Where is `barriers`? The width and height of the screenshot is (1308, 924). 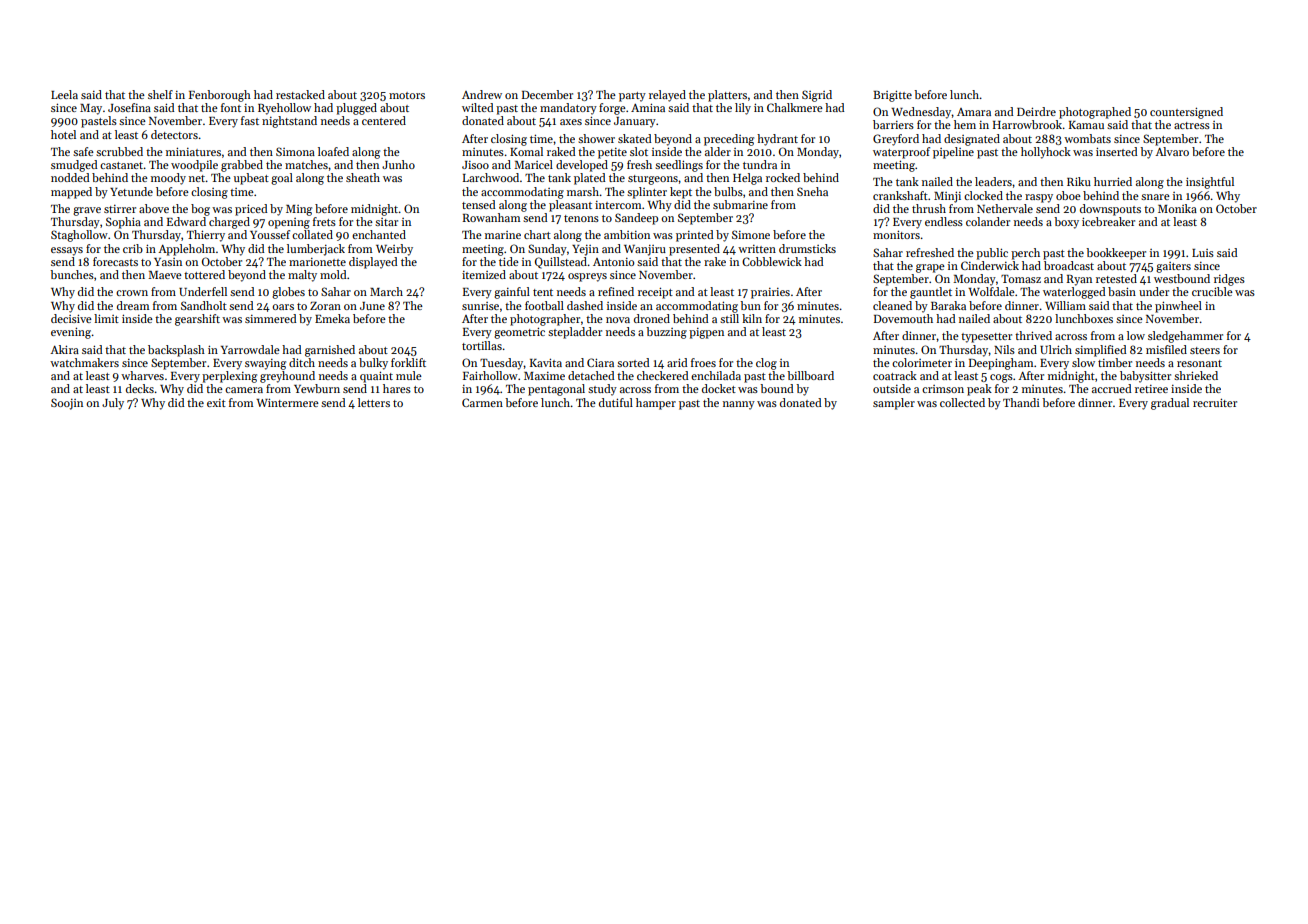
barriers is located at coordinates (893, 124).
